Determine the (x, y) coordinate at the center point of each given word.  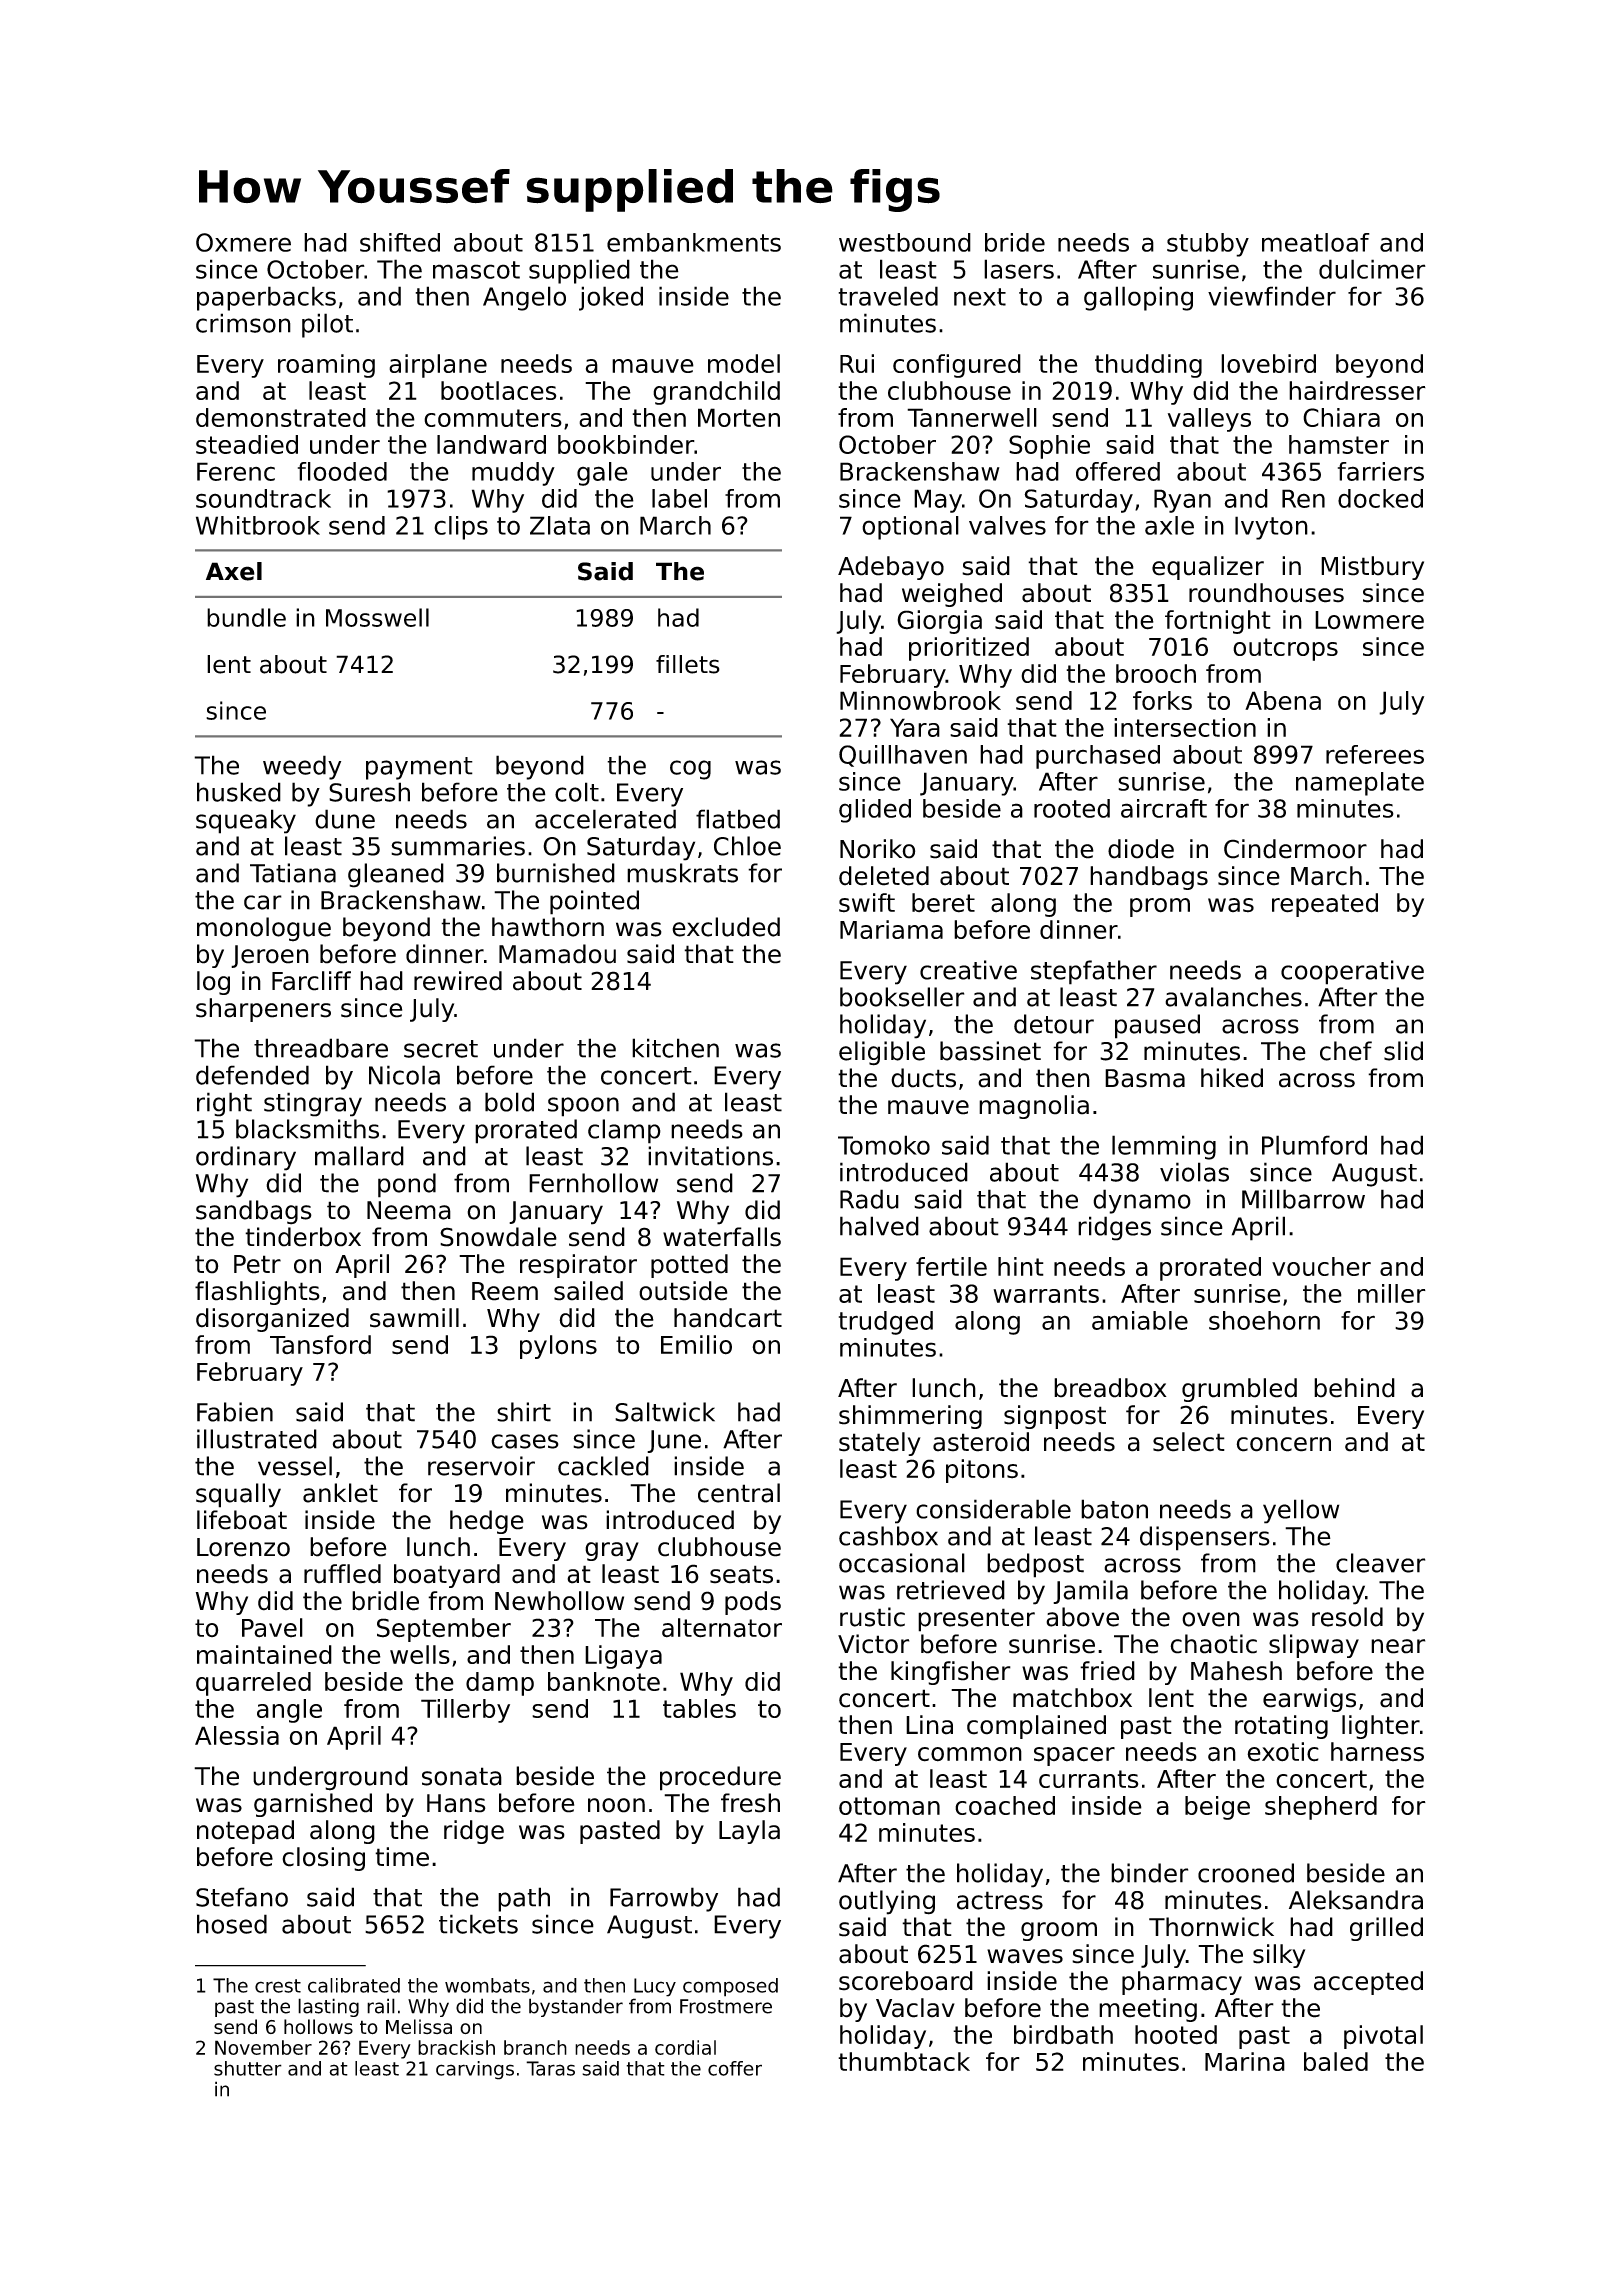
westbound (905, 242)
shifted (400, 242)
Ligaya (623, 1657)
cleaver (1380, 1563)
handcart (728, 1318)
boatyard (447, 1576)
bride (1015, 242)
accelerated (605, 819)
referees (1375, 754)
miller (1392, 1293)
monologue (264, 929)
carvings (475, 2070)
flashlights (257, 1293)
